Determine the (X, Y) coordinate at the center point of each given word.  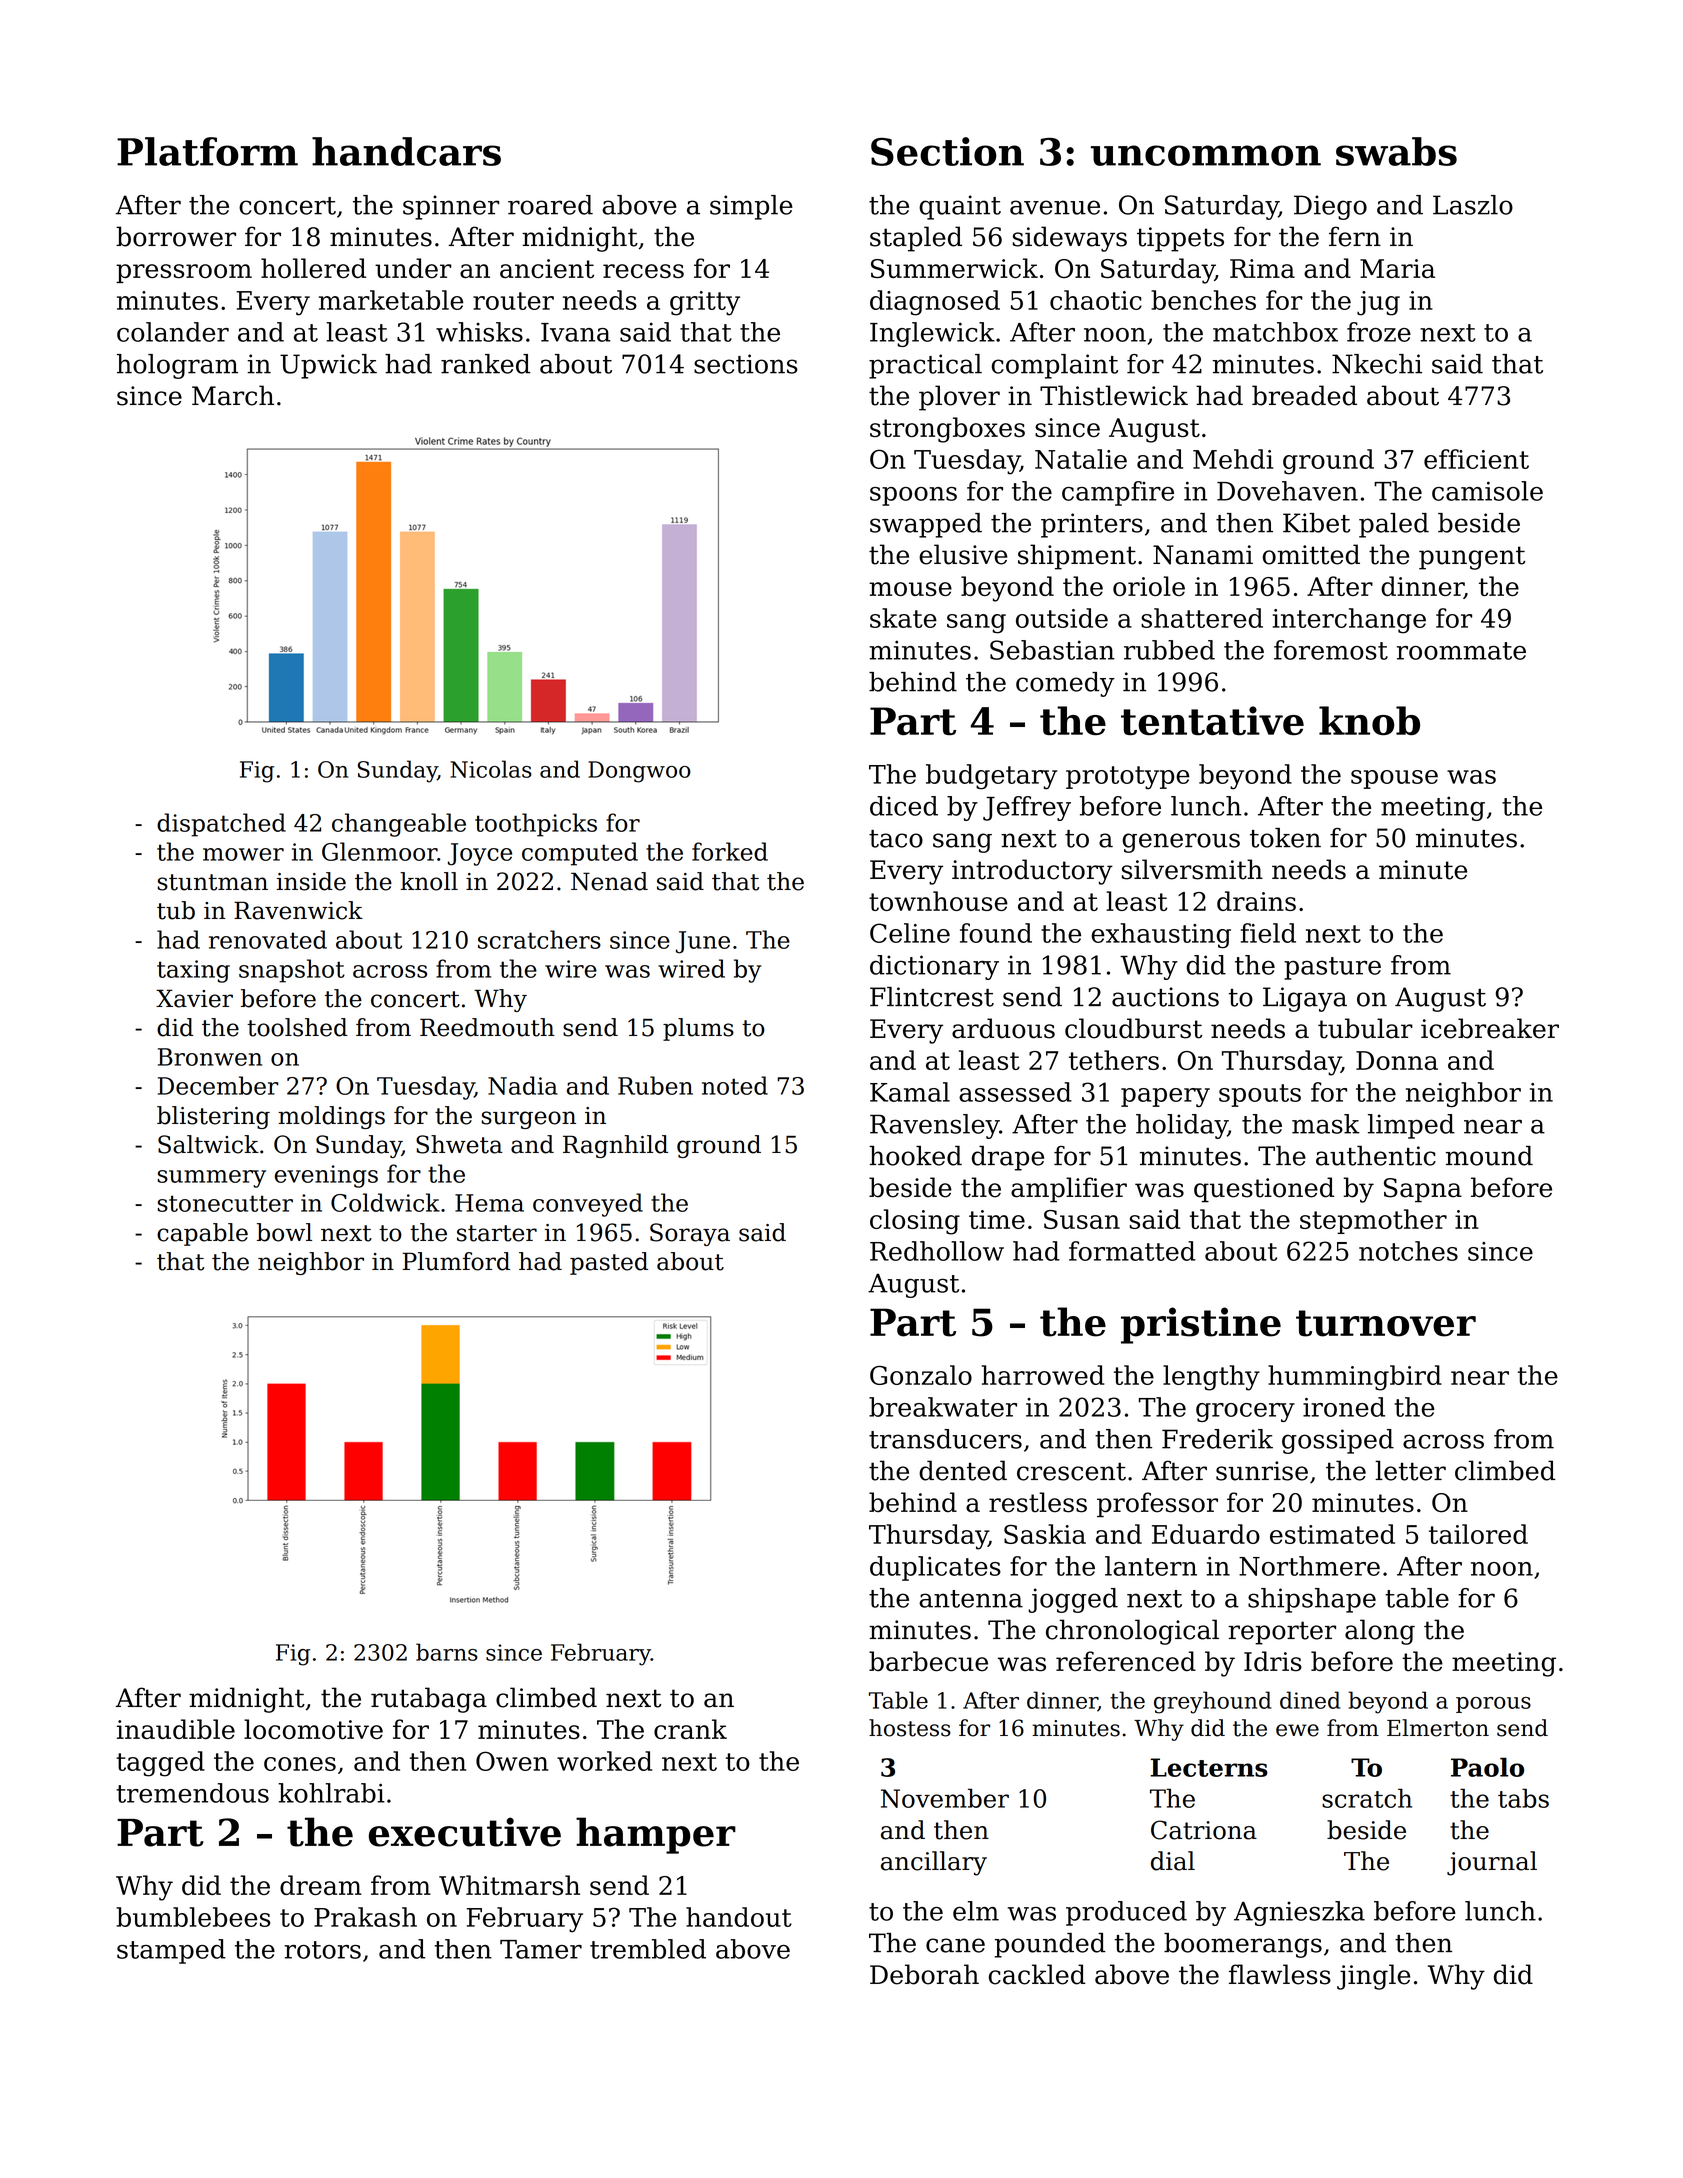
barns (447, 1652)
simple (751, 207)
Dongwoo (639, 772)
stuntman (213, 882)
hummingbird (1355, 1378)
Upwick (328, 366)
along (1380, 1632)
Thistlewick (1114, 395)
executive (465, 1832)
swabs (1396, 151)
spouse (1394, 779)
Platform (207, 151)
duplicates (935, 1568)
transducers (945, 1439)
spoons (913, 496)
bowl (284, 1232)
